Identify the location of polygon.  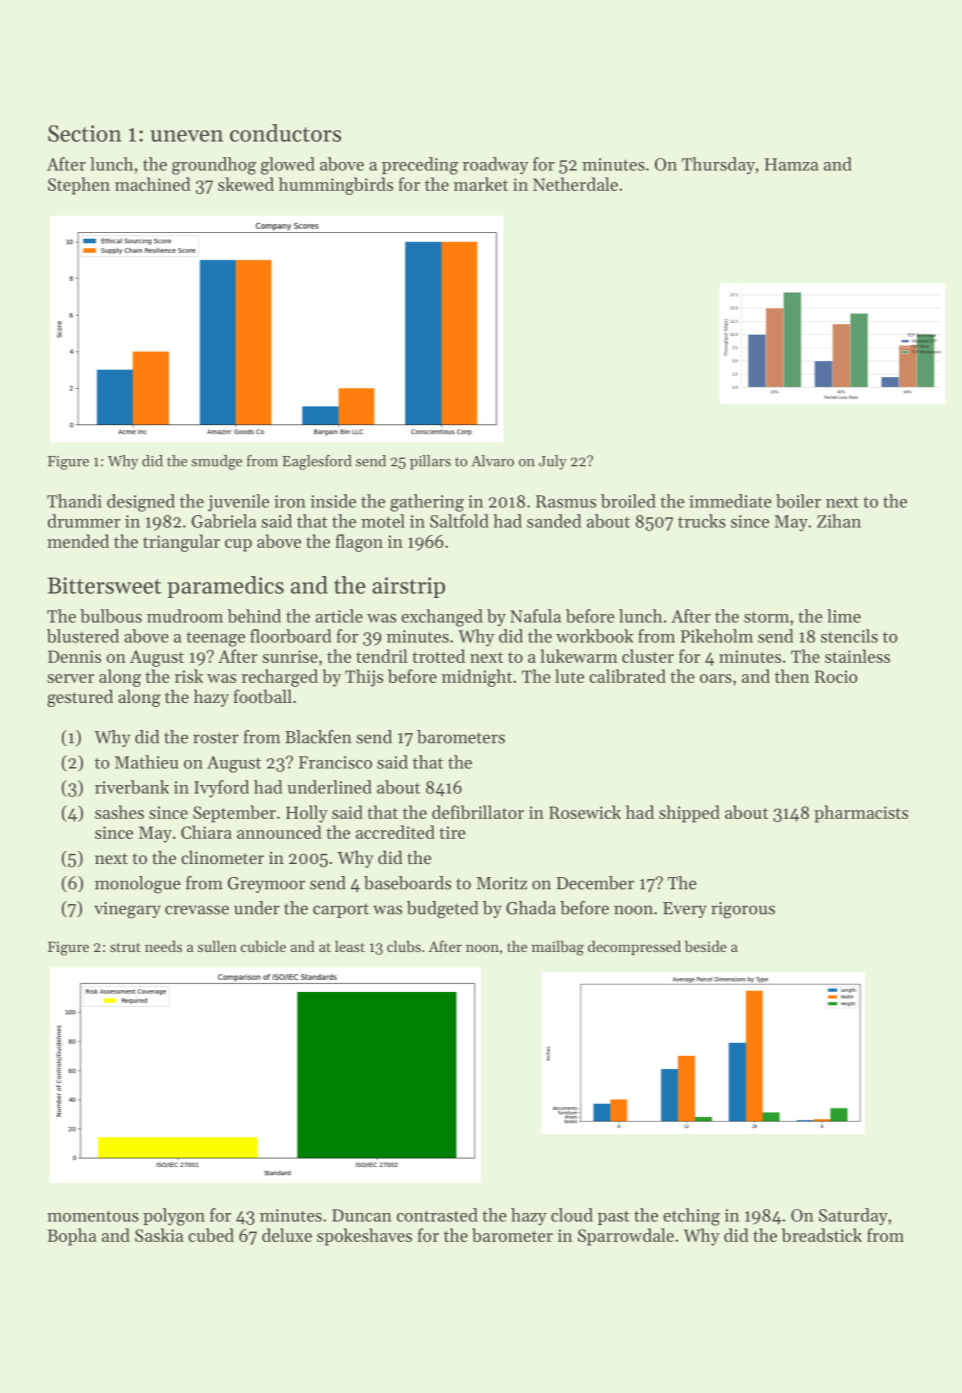
(174, 1217).
